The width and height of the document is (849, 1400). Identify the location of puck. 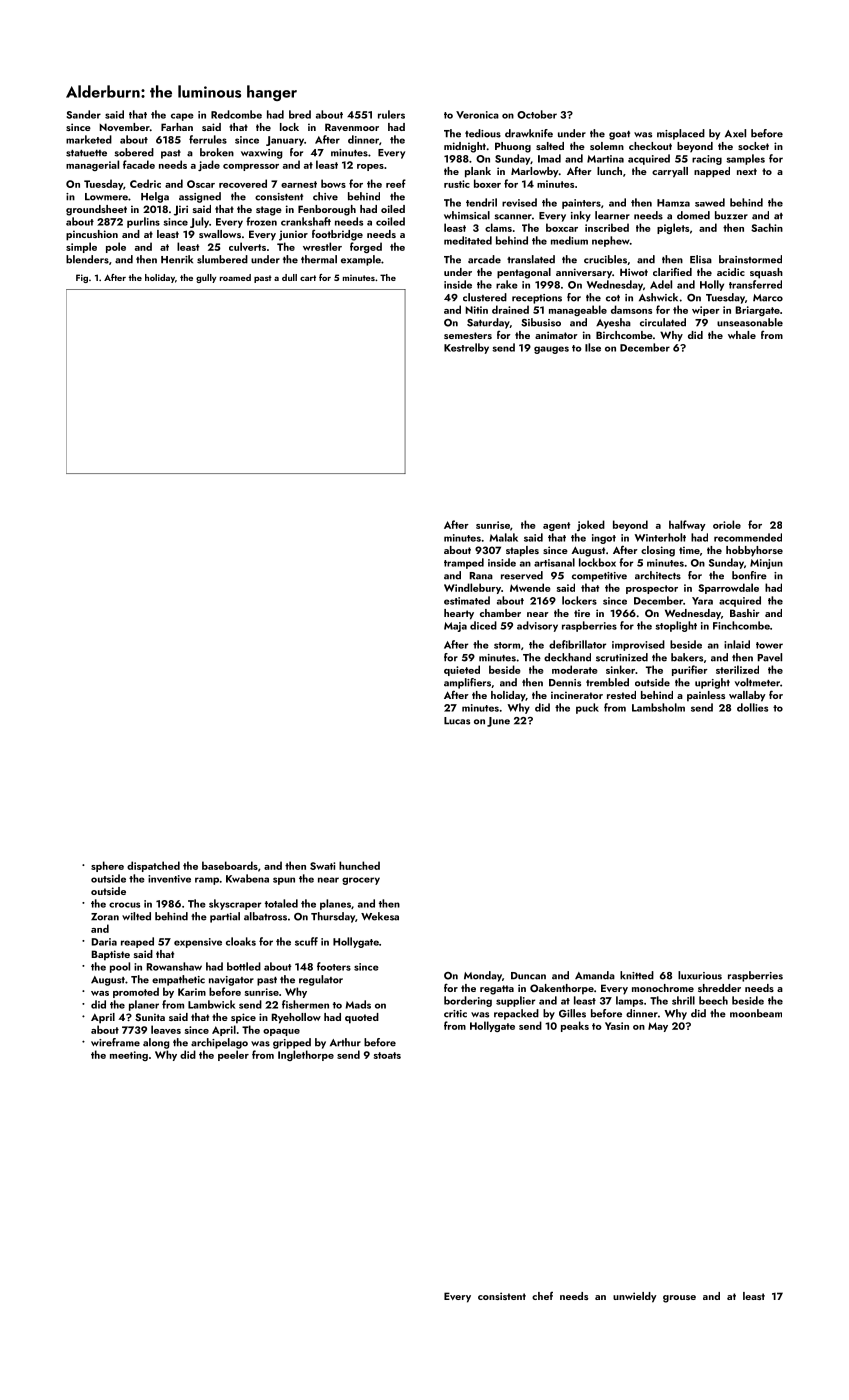
(587, 708).
